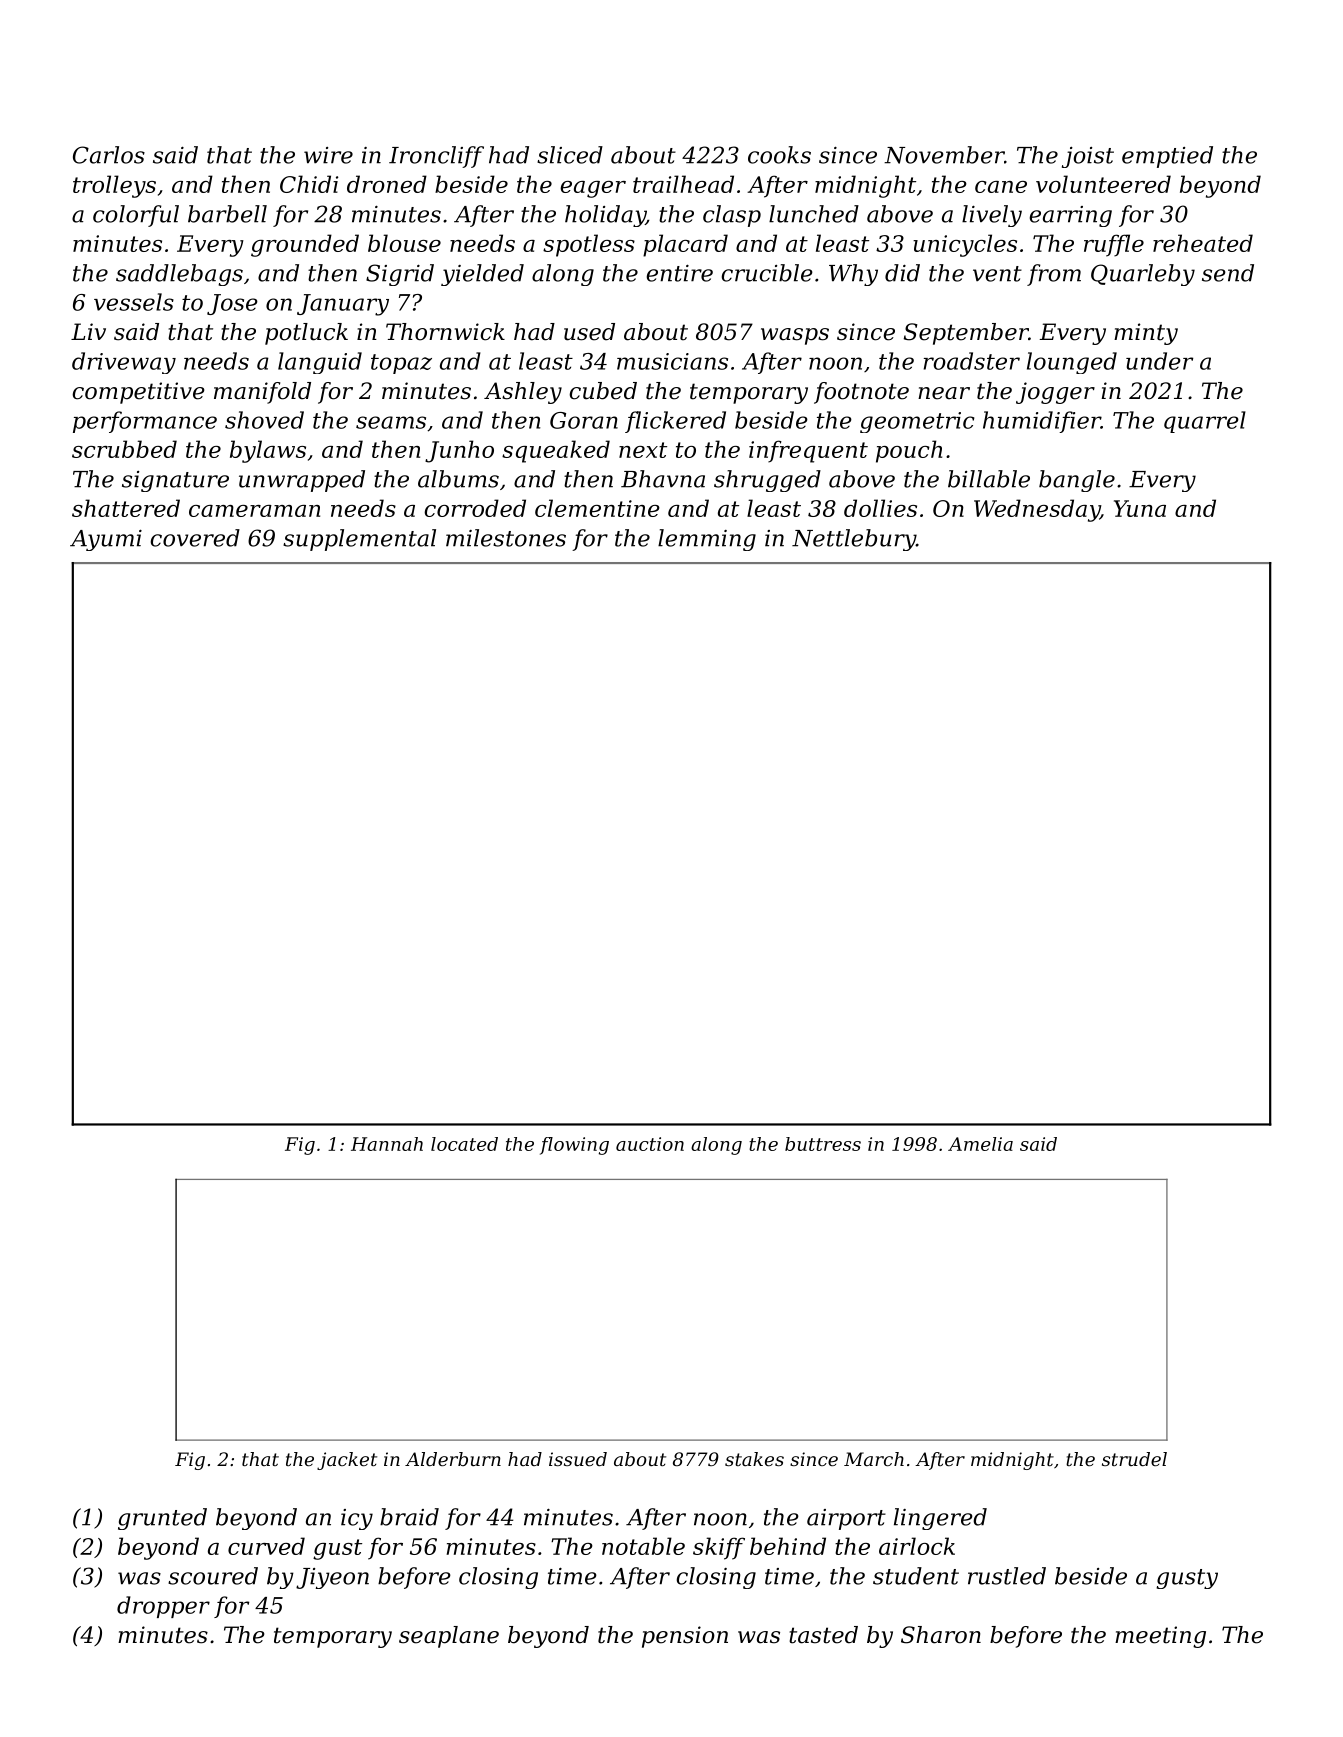  Describe the element at coordinates (650, 1144) in the image. I see `auction` at that location.
